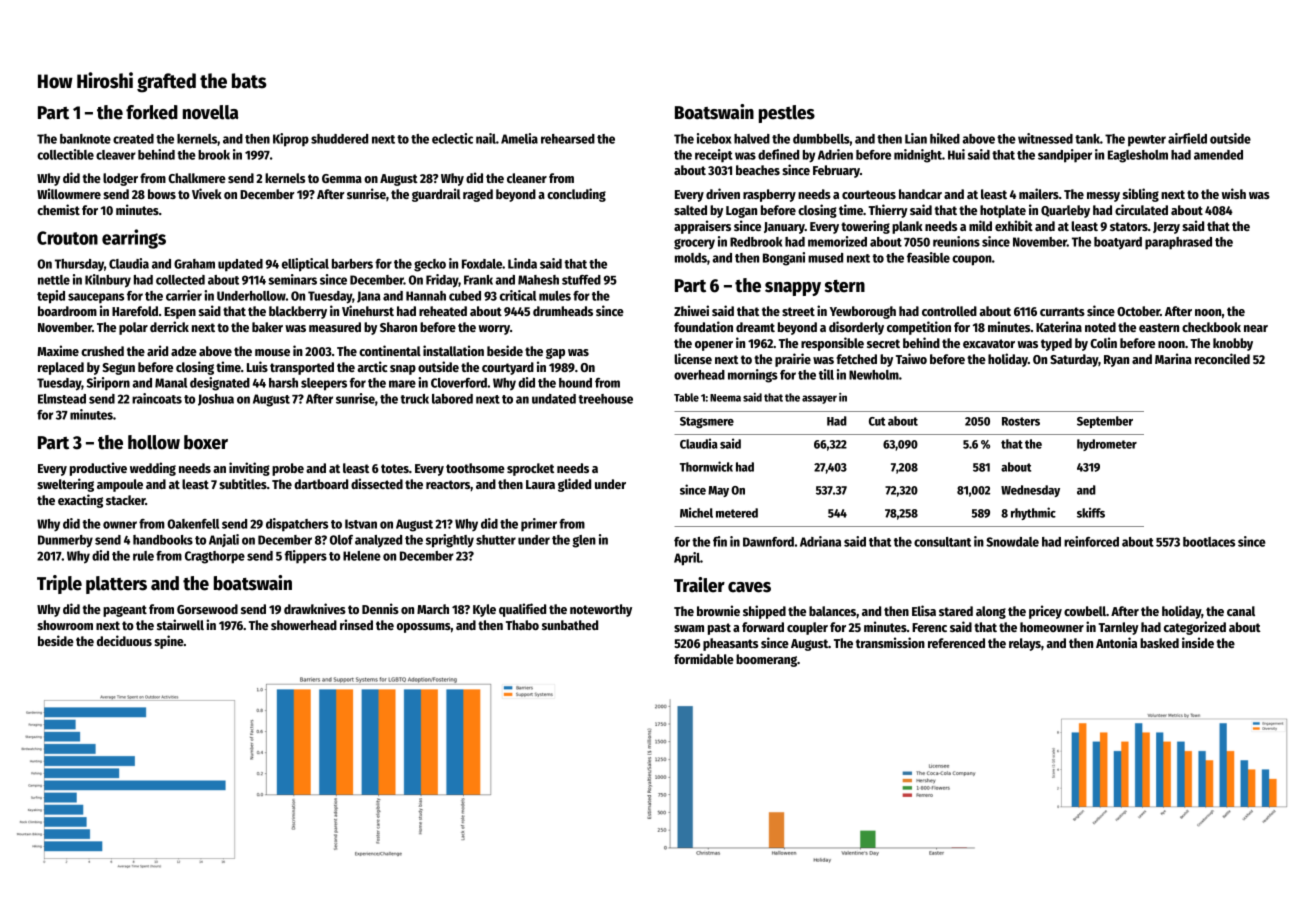  I want to click on hydrometer, so click(1107, 445).
